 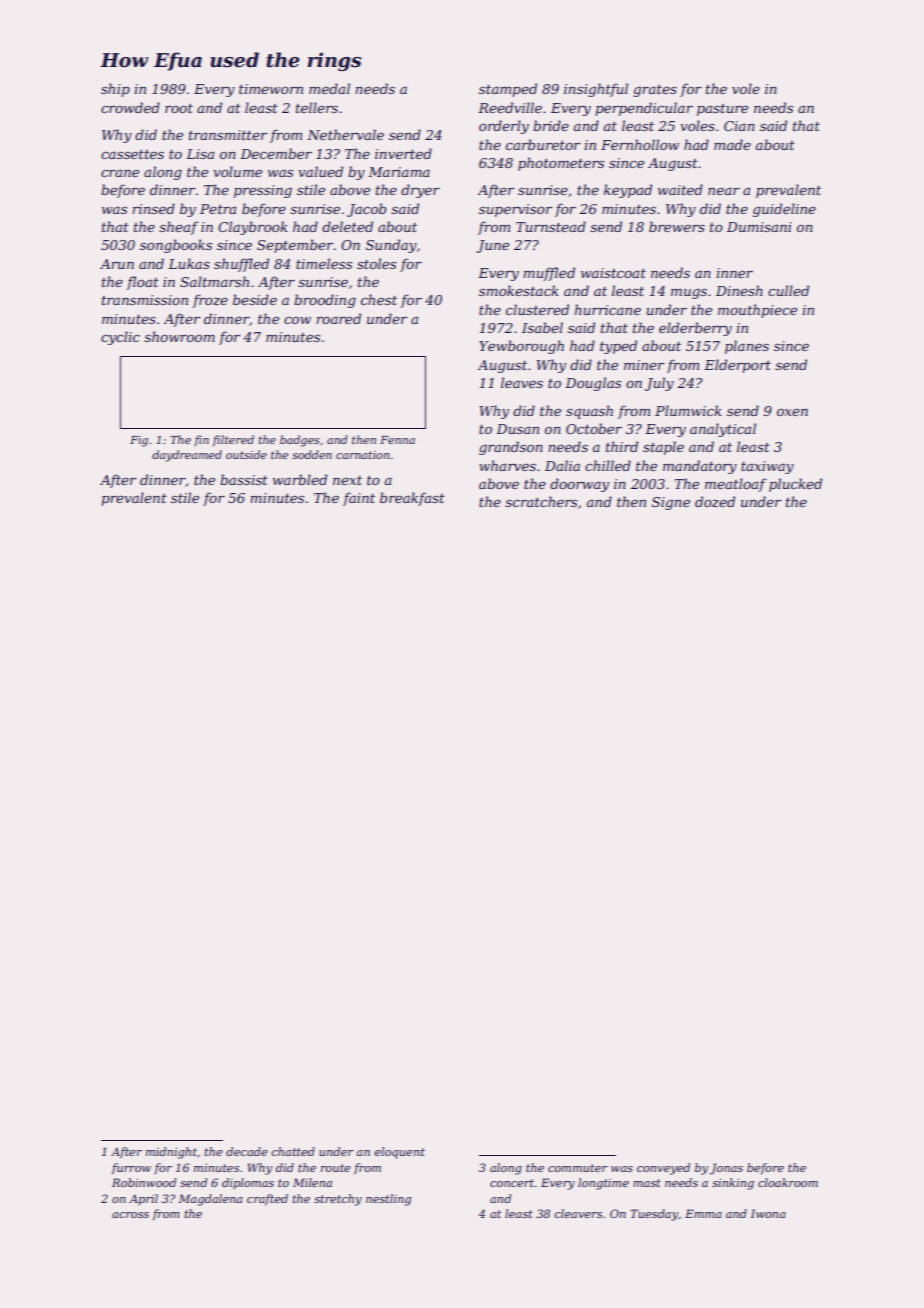 What do you see at coordinates (724, 191) in the screenshot?
I see `near` at bounding box center [724, 191].
